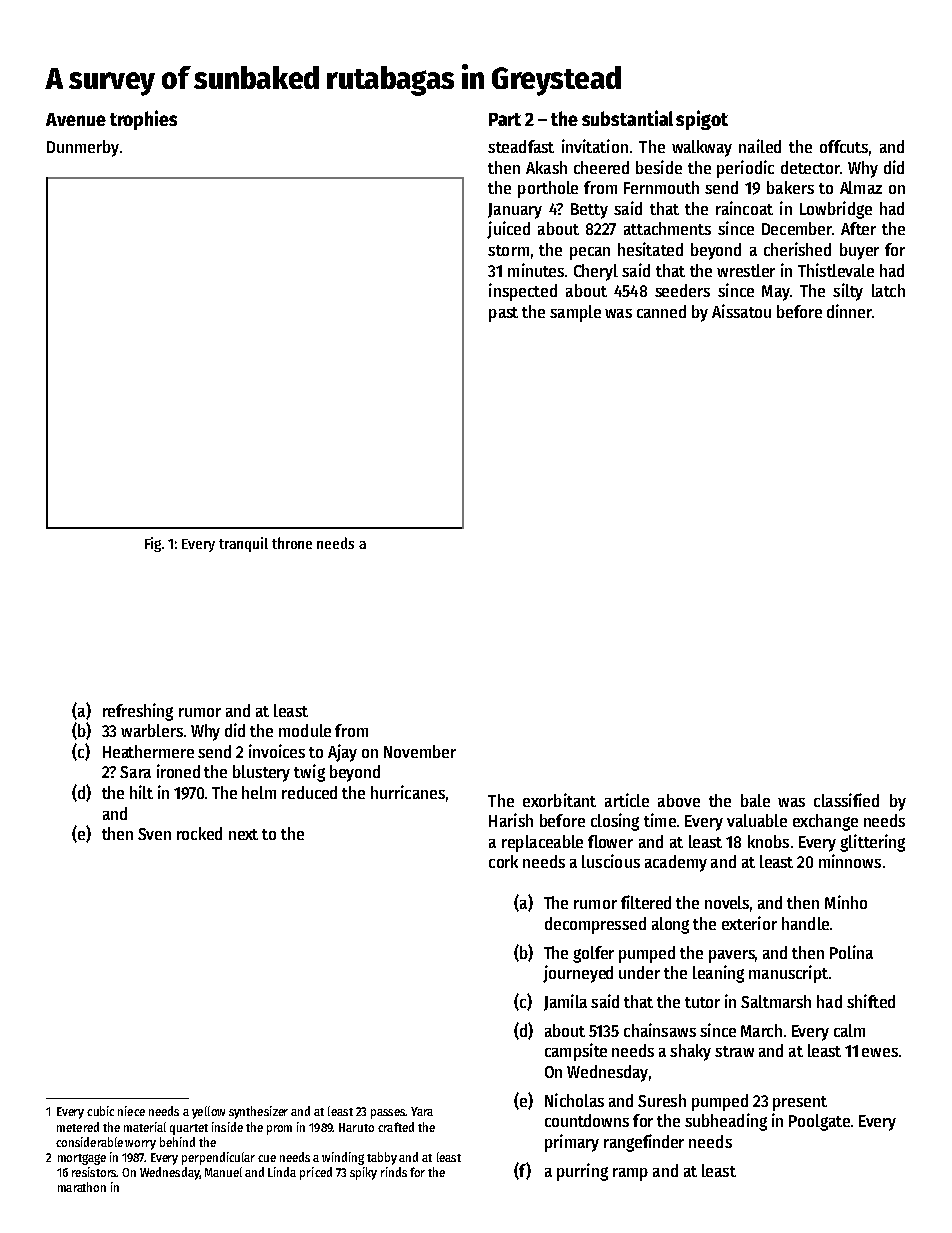 The image size is (952, 1233). I want to click on present, so click(800, 1103).
